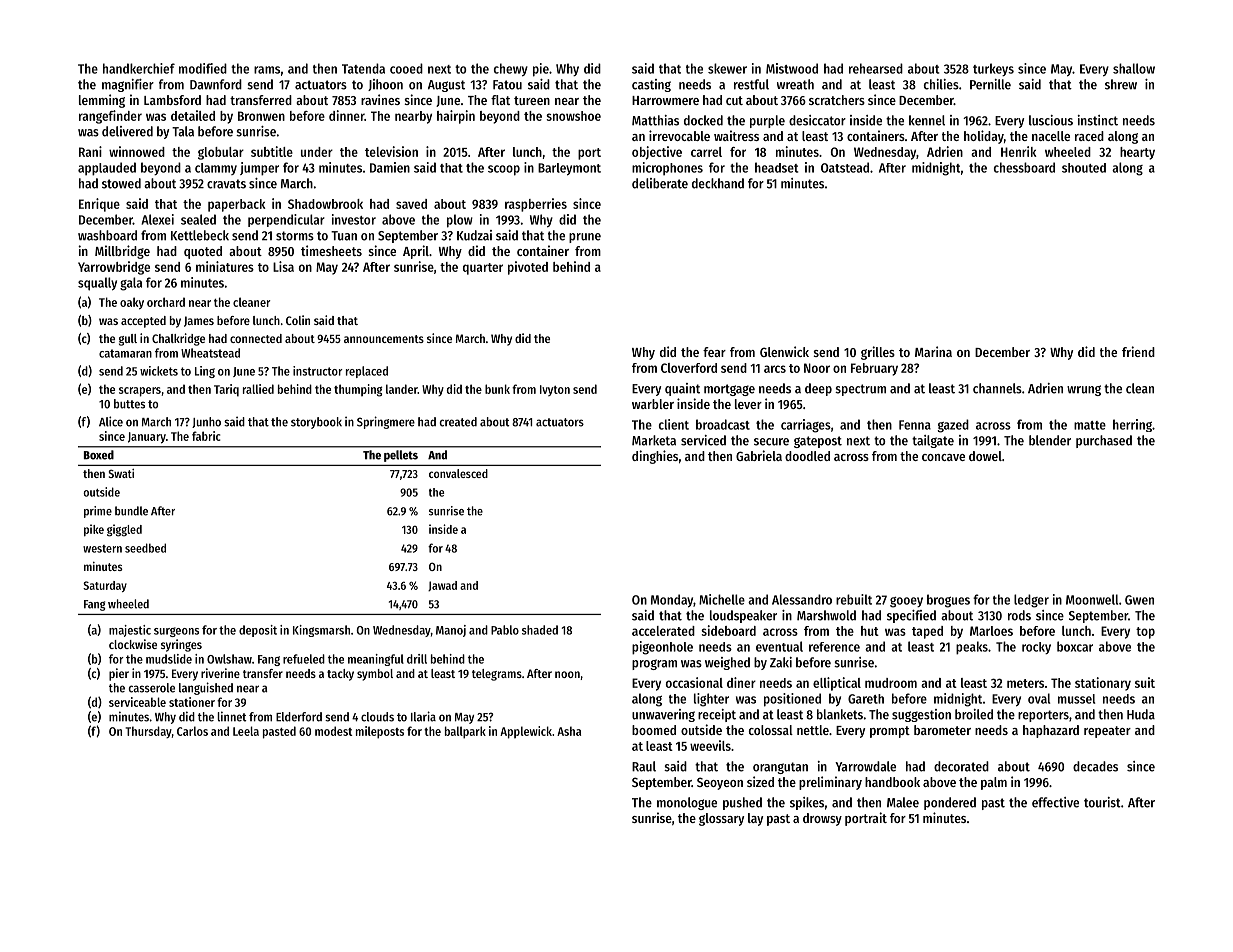  Describe the element at coordinates (139, 68) in the document. I see `handkerchief` at that location.
